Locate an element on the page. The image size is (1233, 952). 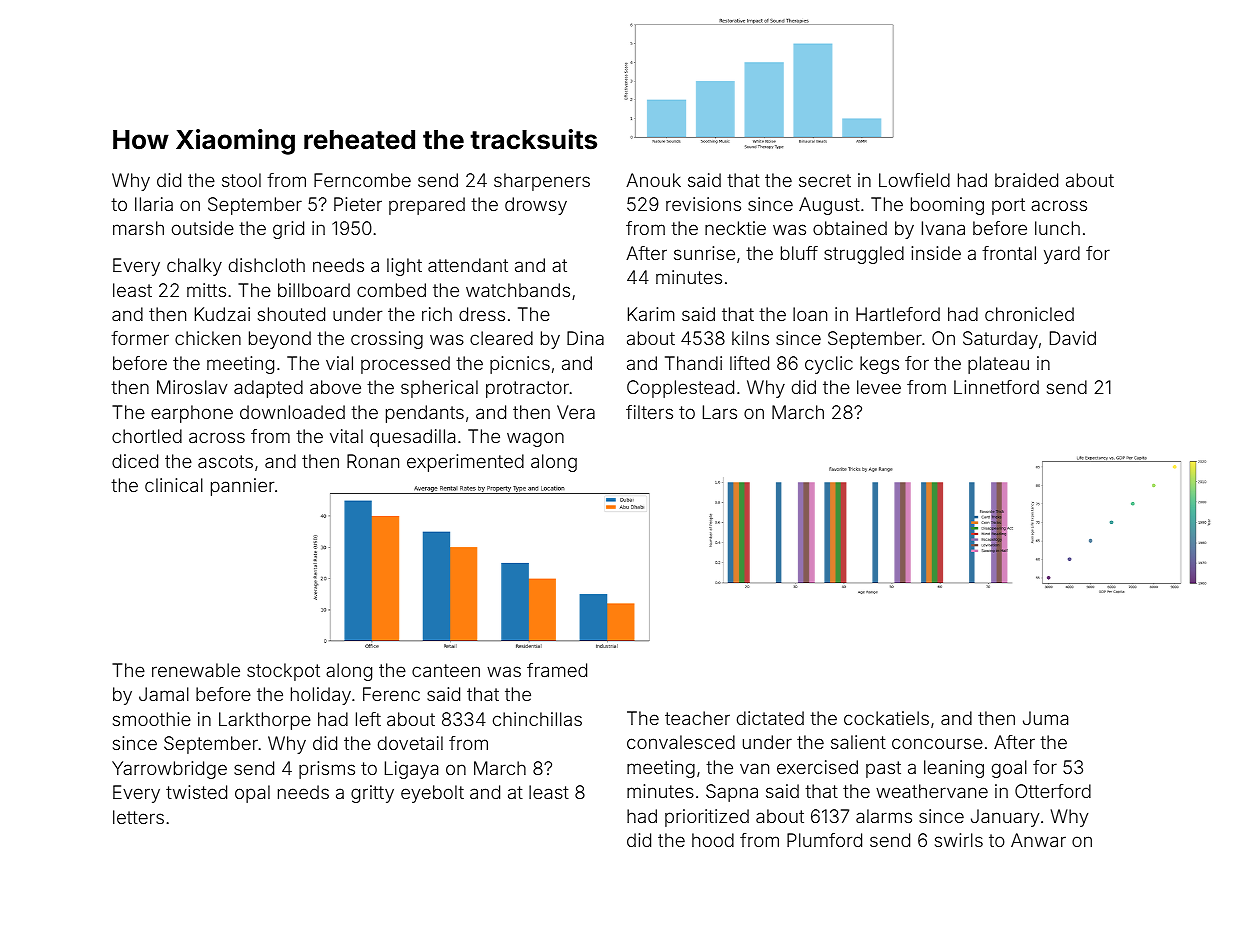
Lars is located at coordinates (720, 412).
